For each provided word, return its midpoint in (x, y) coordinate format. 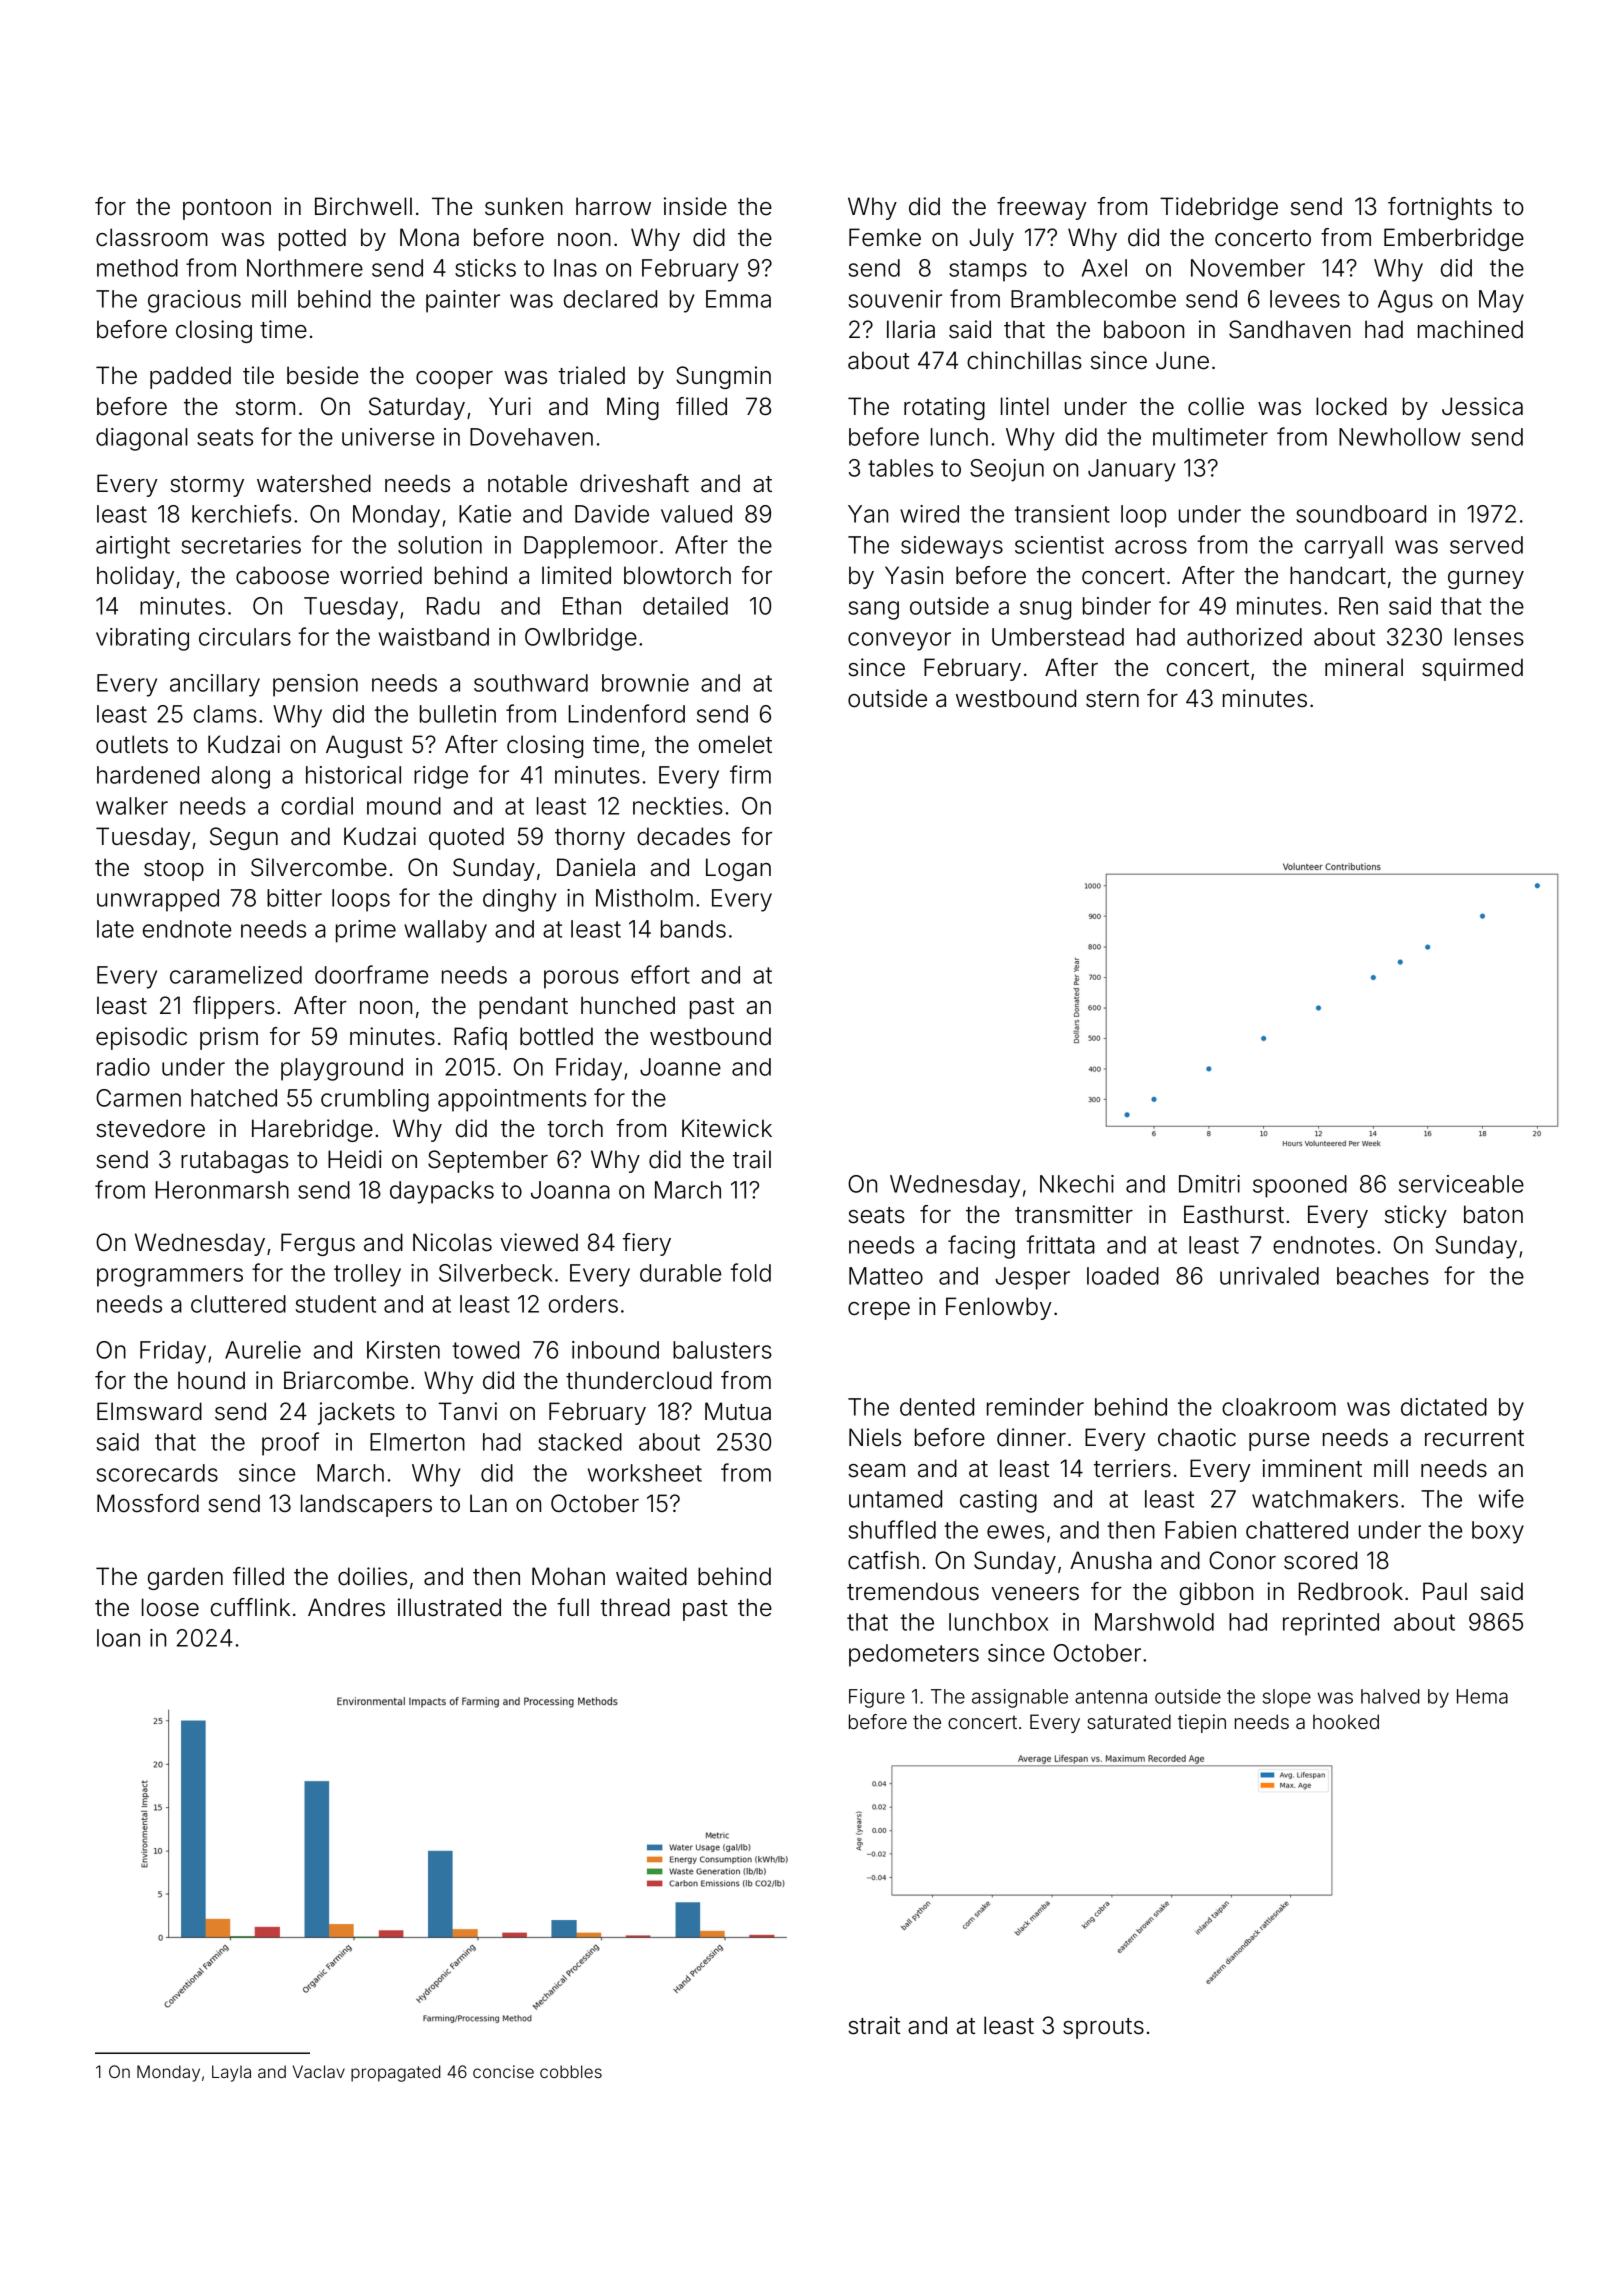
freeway (1042, 208)
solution (440, 545)
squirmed (1472, 669)
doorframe (371, 974)
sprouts (1103, 2028)
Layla (231, 2073)
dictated (1444, 1407)
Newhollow (1399, 437)
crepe (879, 1311)
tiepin (1202, 1723)
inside (695, 206)
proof (290, 1444)
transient (1062, 514)
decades (683, 836)
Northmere (305, 268)
